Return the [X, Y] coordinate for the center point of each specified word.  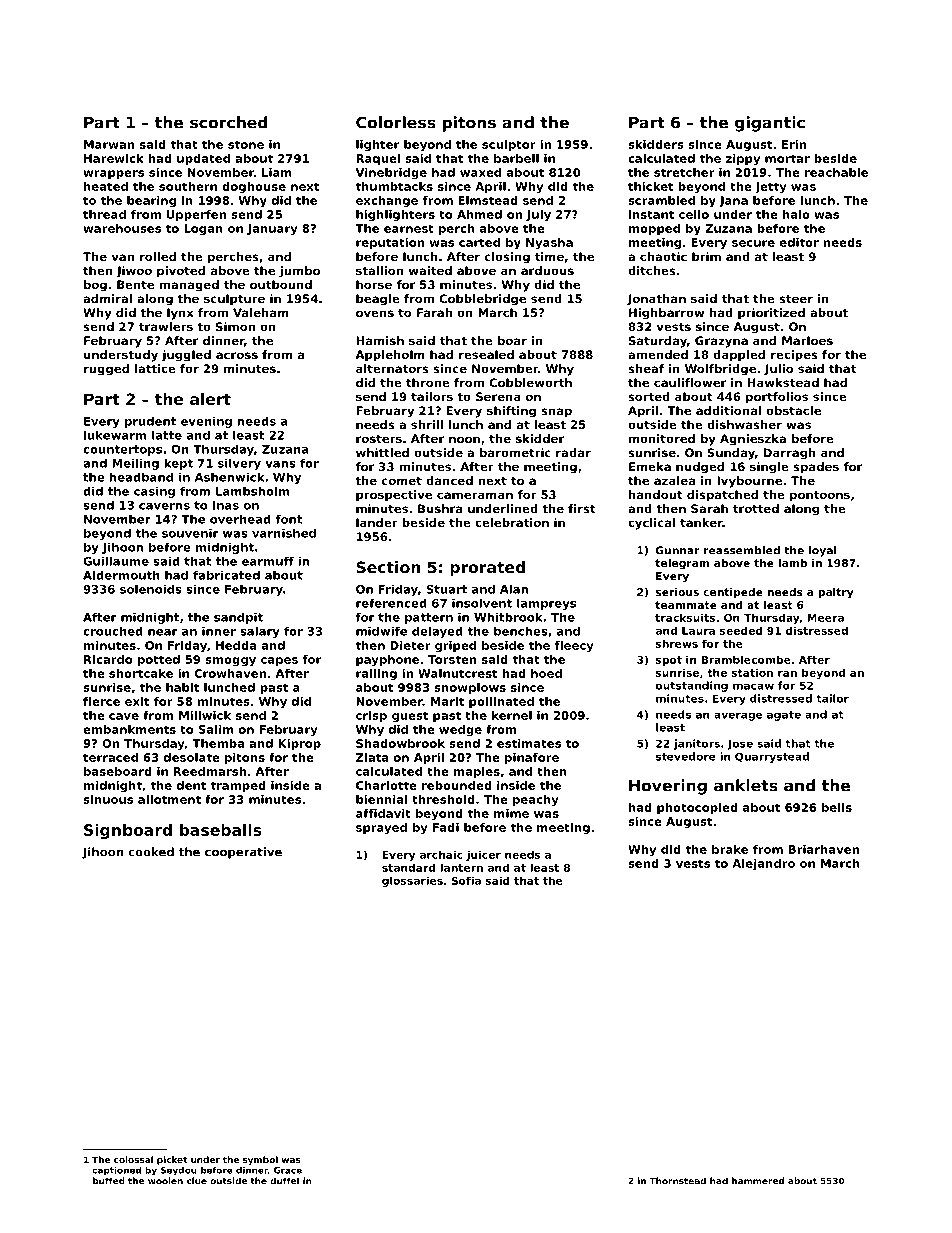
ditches [652, 270]
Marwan [109, 144]
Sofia [466, 880]
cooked [151, 852]
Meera [825, 618]
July [538, 216]
